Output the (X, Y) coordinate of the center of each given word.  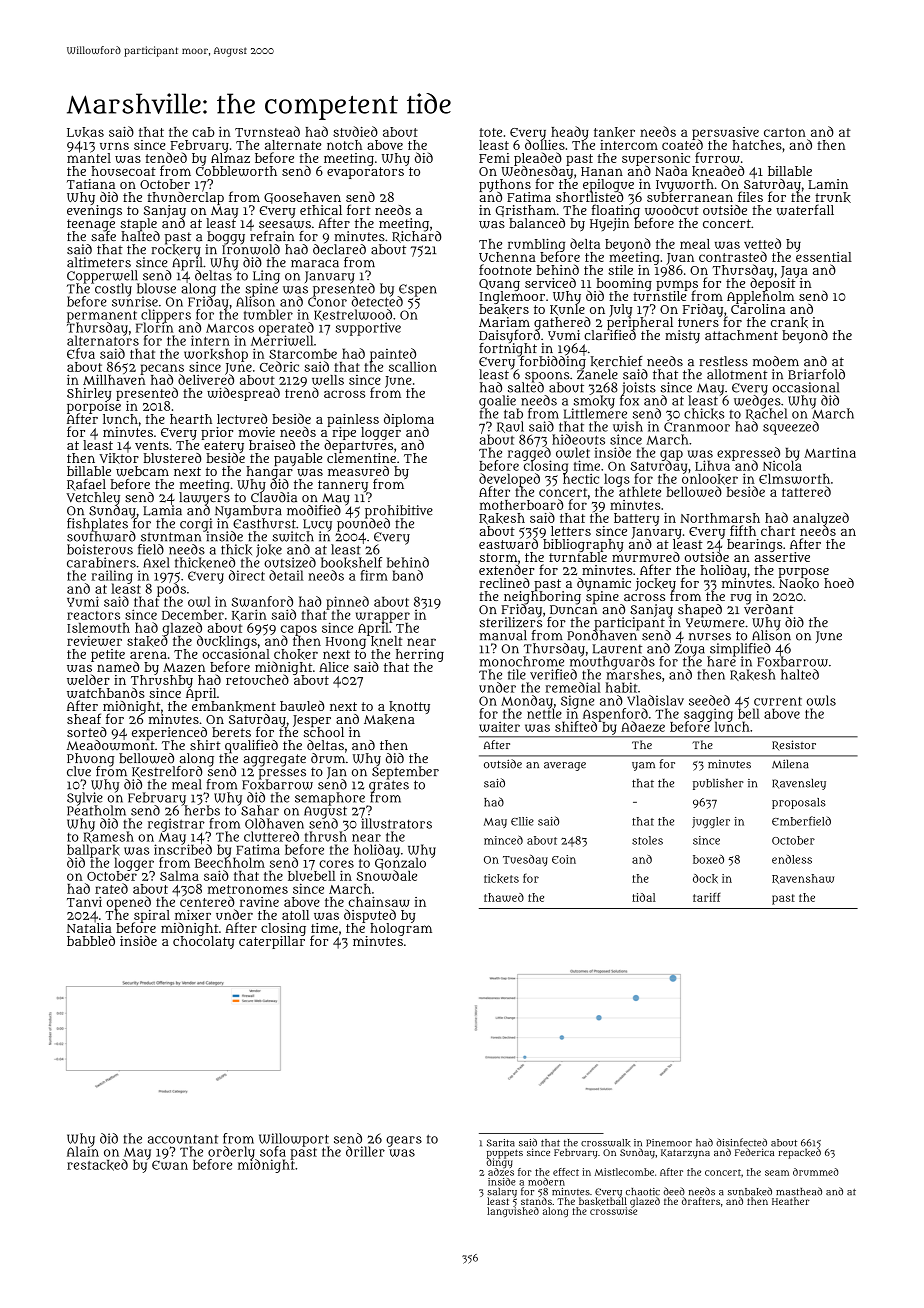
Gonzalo (400, 864)
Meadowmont (111, 745)
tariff (707, 897)
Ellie (522, 821)
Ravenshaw (803, 879)
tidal (644, 897)
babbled (91, 940)
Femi (494, 158)
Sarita (501, 1143)
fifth (743, 530)
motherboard (521, 504)
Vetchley (93, 498)
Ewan (170, 1165)
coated (682, 145)
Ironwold (251, 249)
